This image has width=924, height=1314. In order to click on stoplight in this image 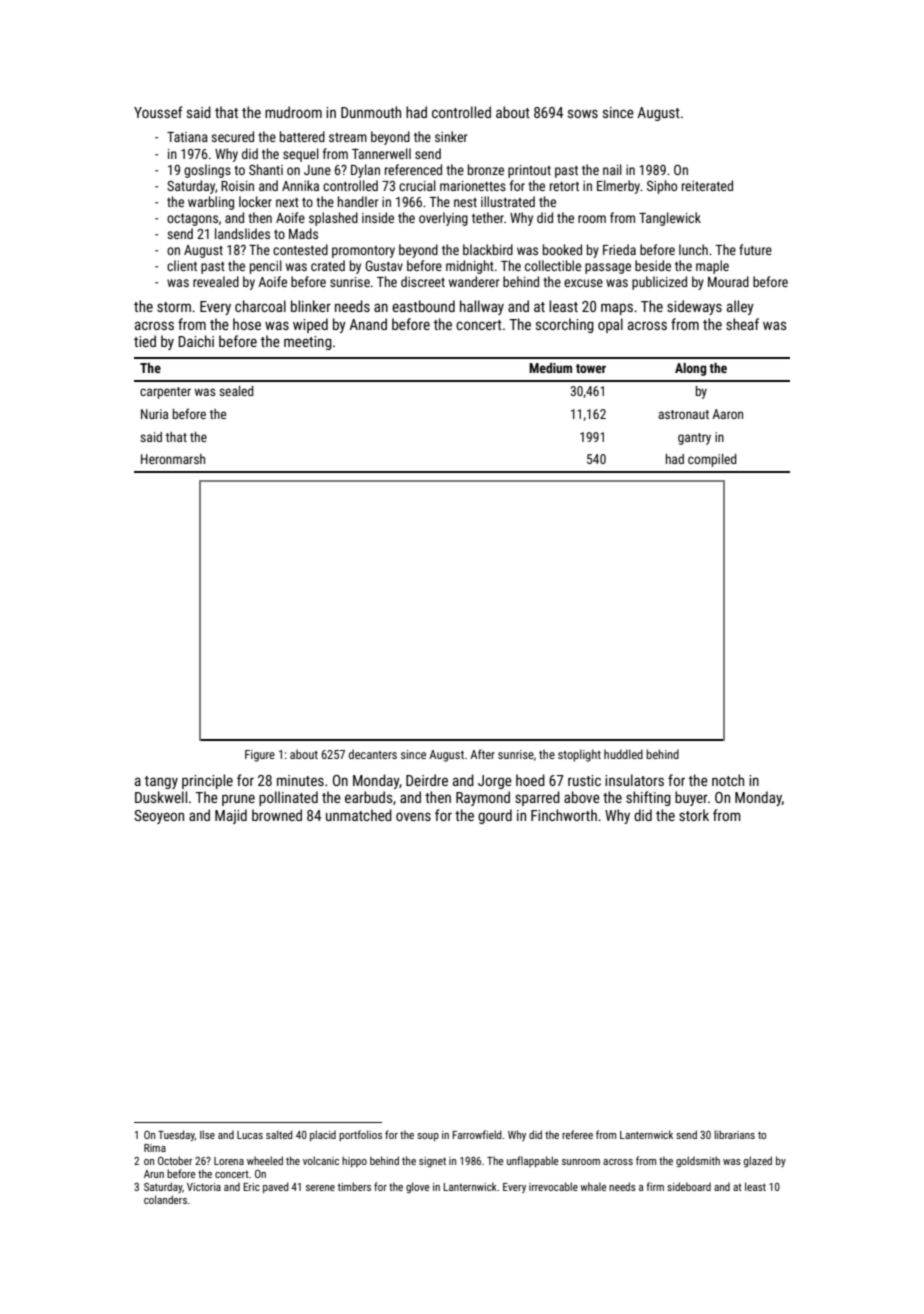, I will do `click(579, 755)`.
